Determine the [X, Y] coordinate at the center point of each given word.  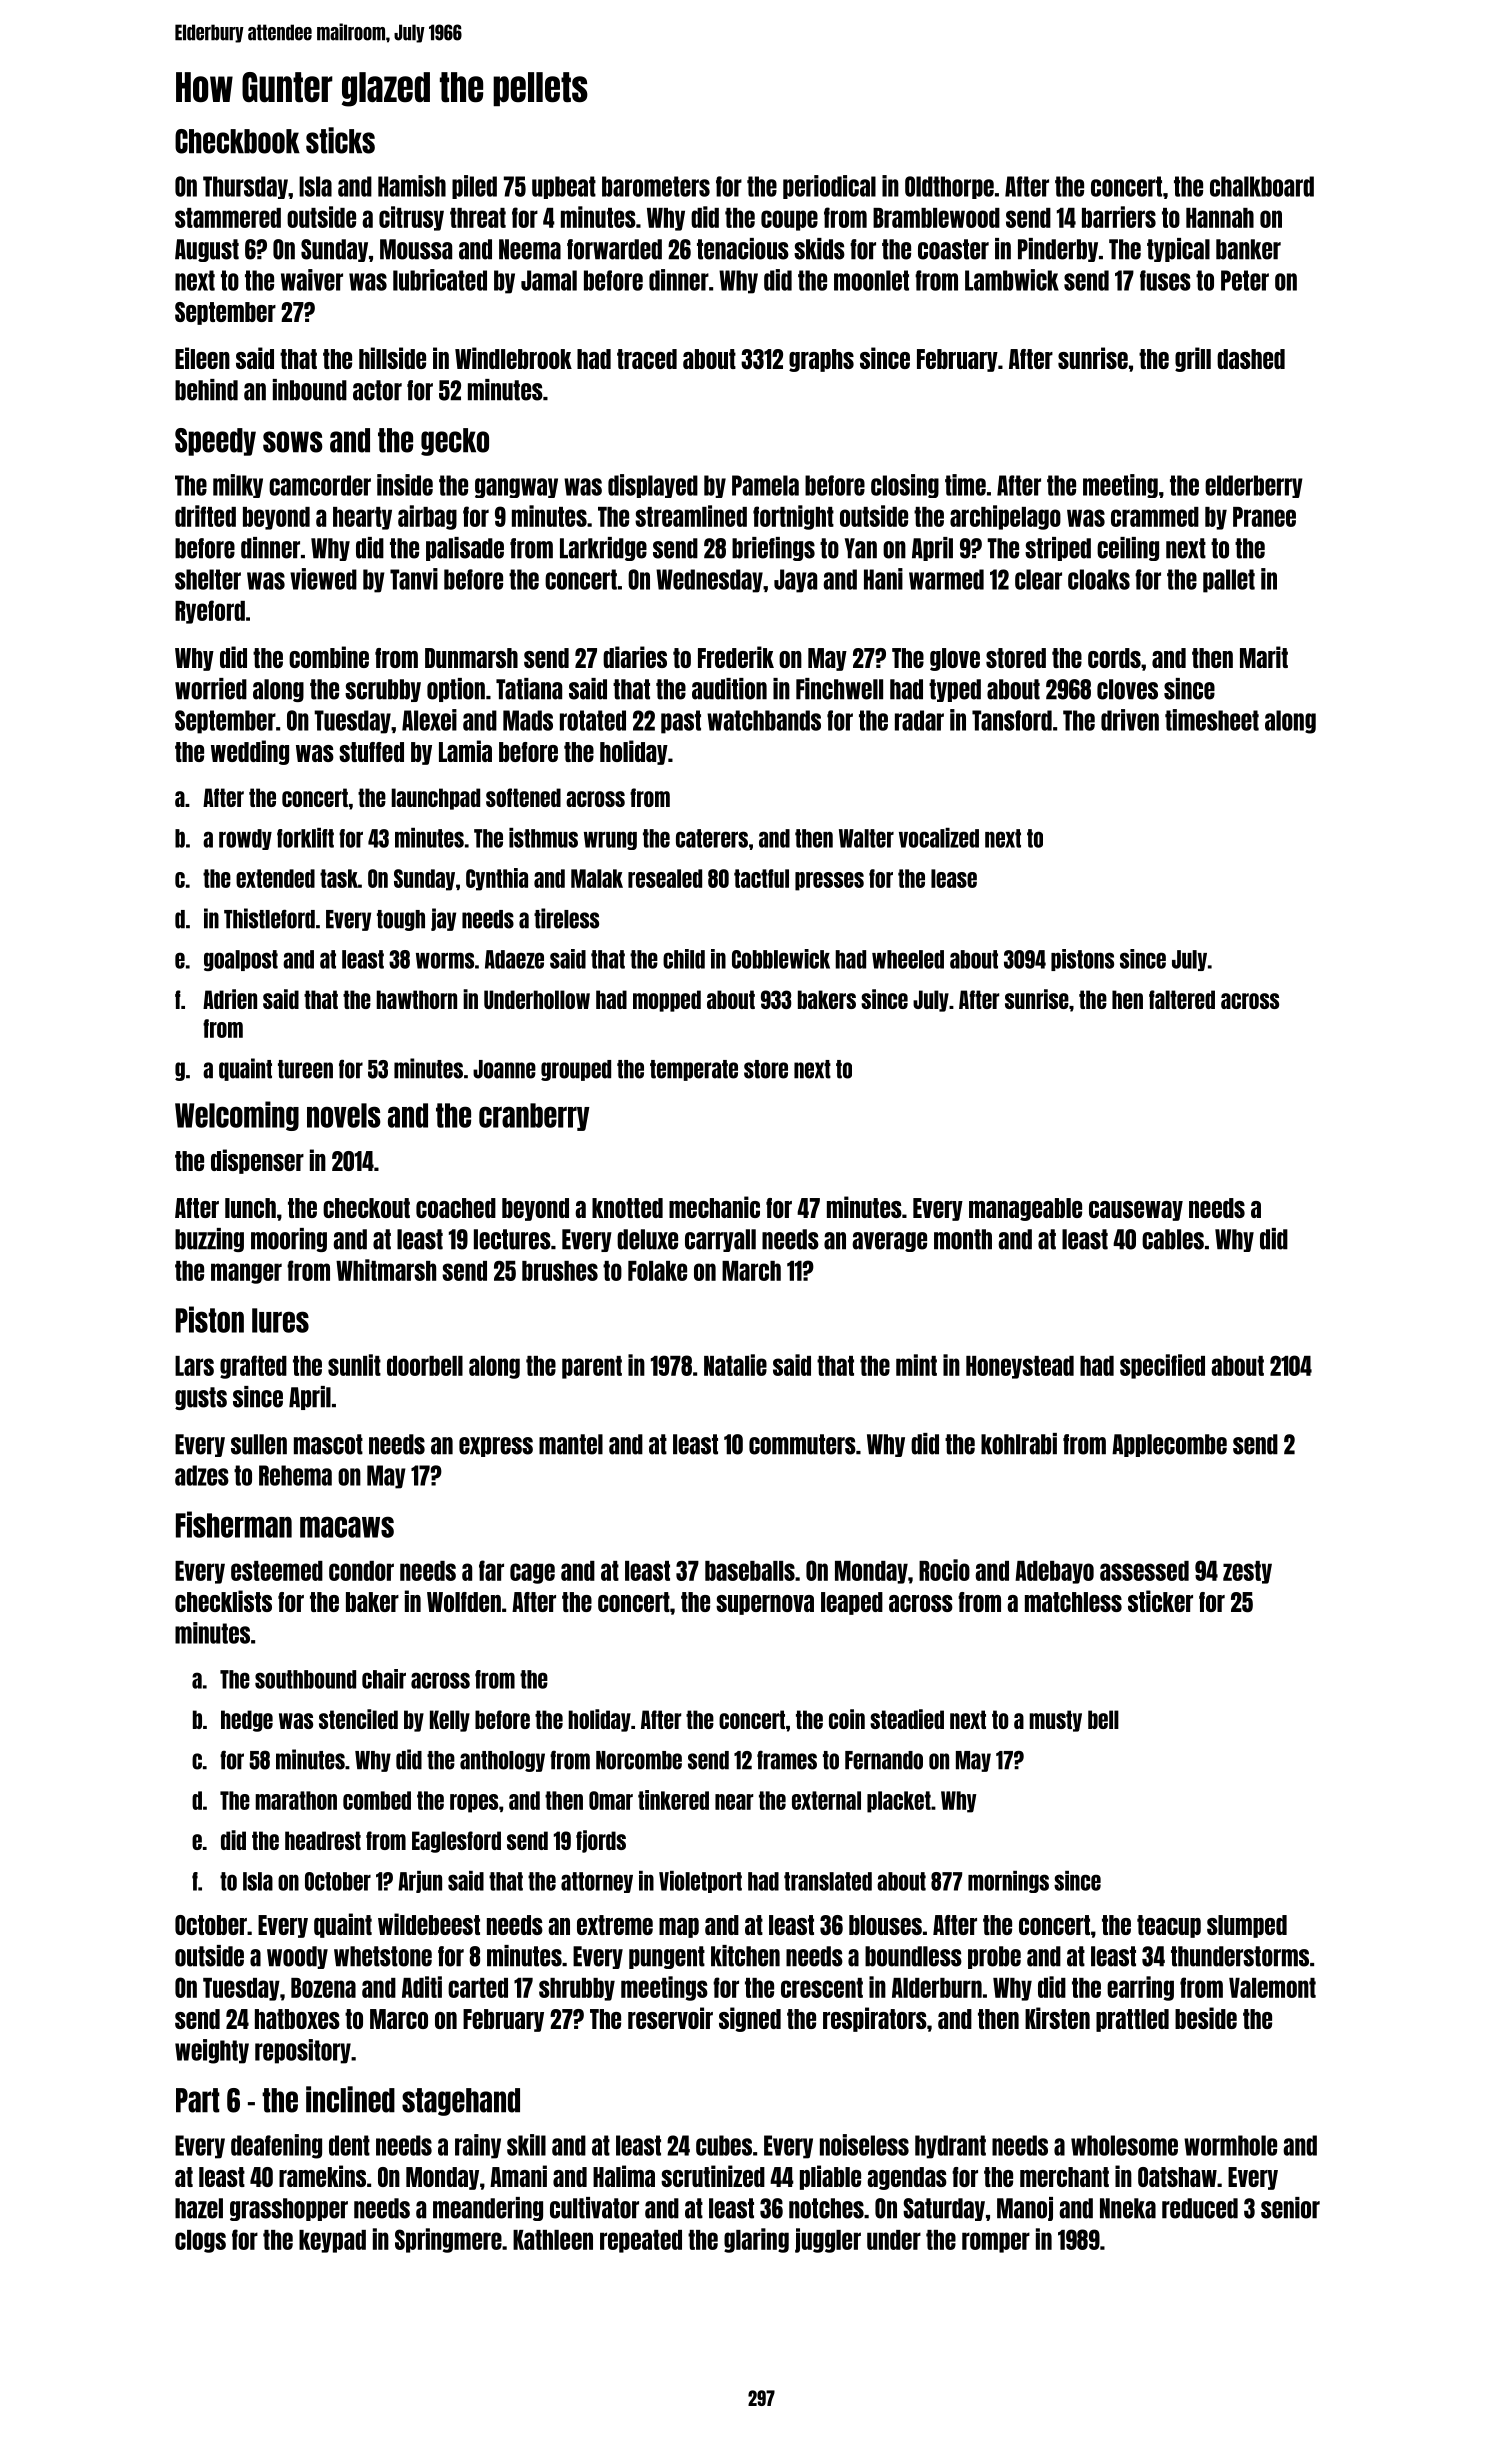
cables [1173, 1239]
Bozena [323, 1988]
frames [787, 1760]
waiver [312, 280]
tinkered [673, 1800]
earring [1140, 1988]
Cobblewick [781, 959]
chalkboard [1262, 186]
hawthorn [416, 999]
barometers [656, 186]
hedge [247, 1721]
